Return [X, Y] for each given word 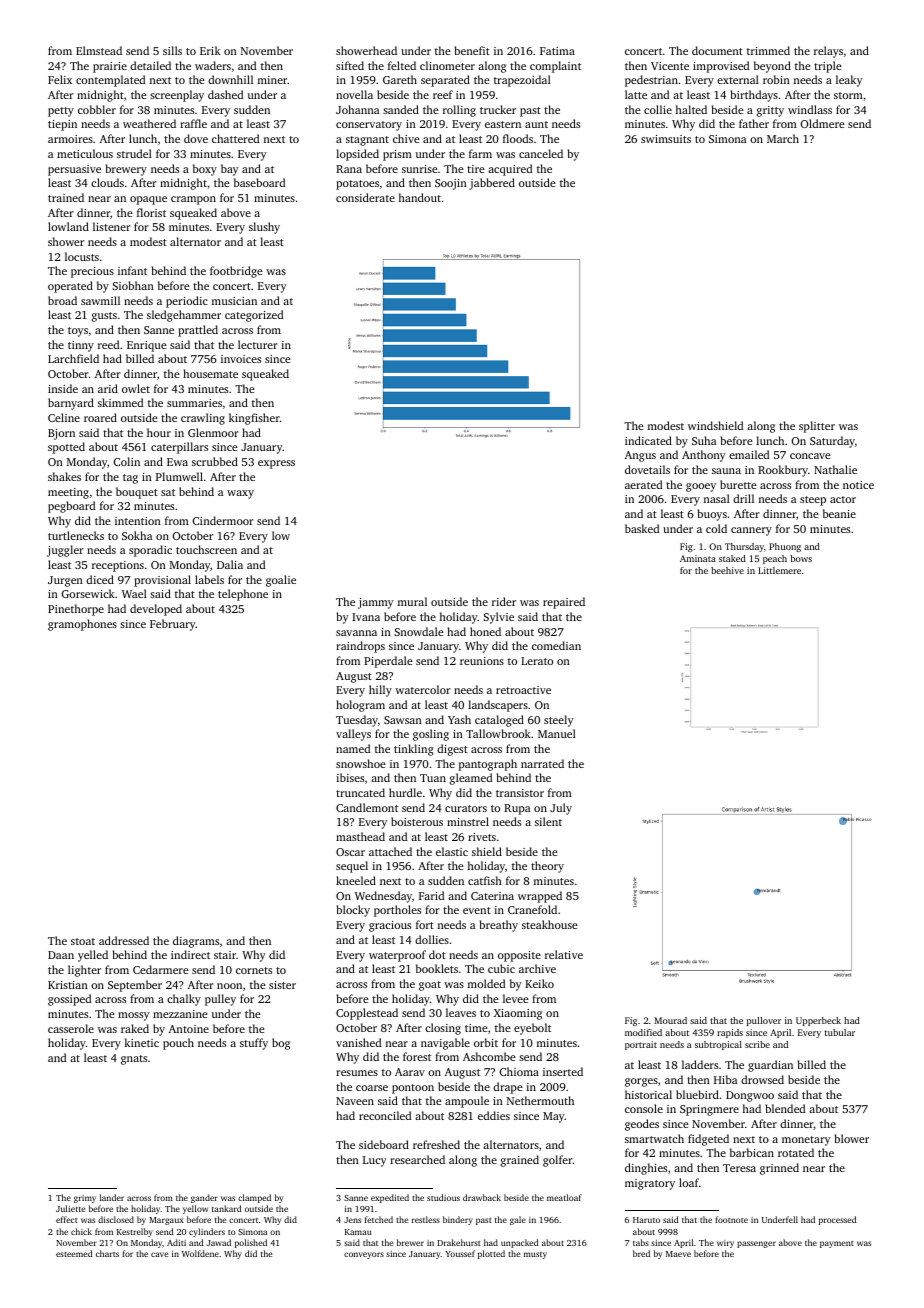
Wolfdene [200, 1253]
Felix [60, 79]
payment [837, 1244]
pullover [764, 1021]
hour [159, 432]
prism [397, 155]
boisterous [417, 821]
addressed [124, 940]
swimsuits [666, 139]
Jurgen [65, 581]
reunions [482, 661]
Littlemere [779, 570]
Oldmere [822, 123]
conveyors [364, 1255]
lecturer [258, 344]
